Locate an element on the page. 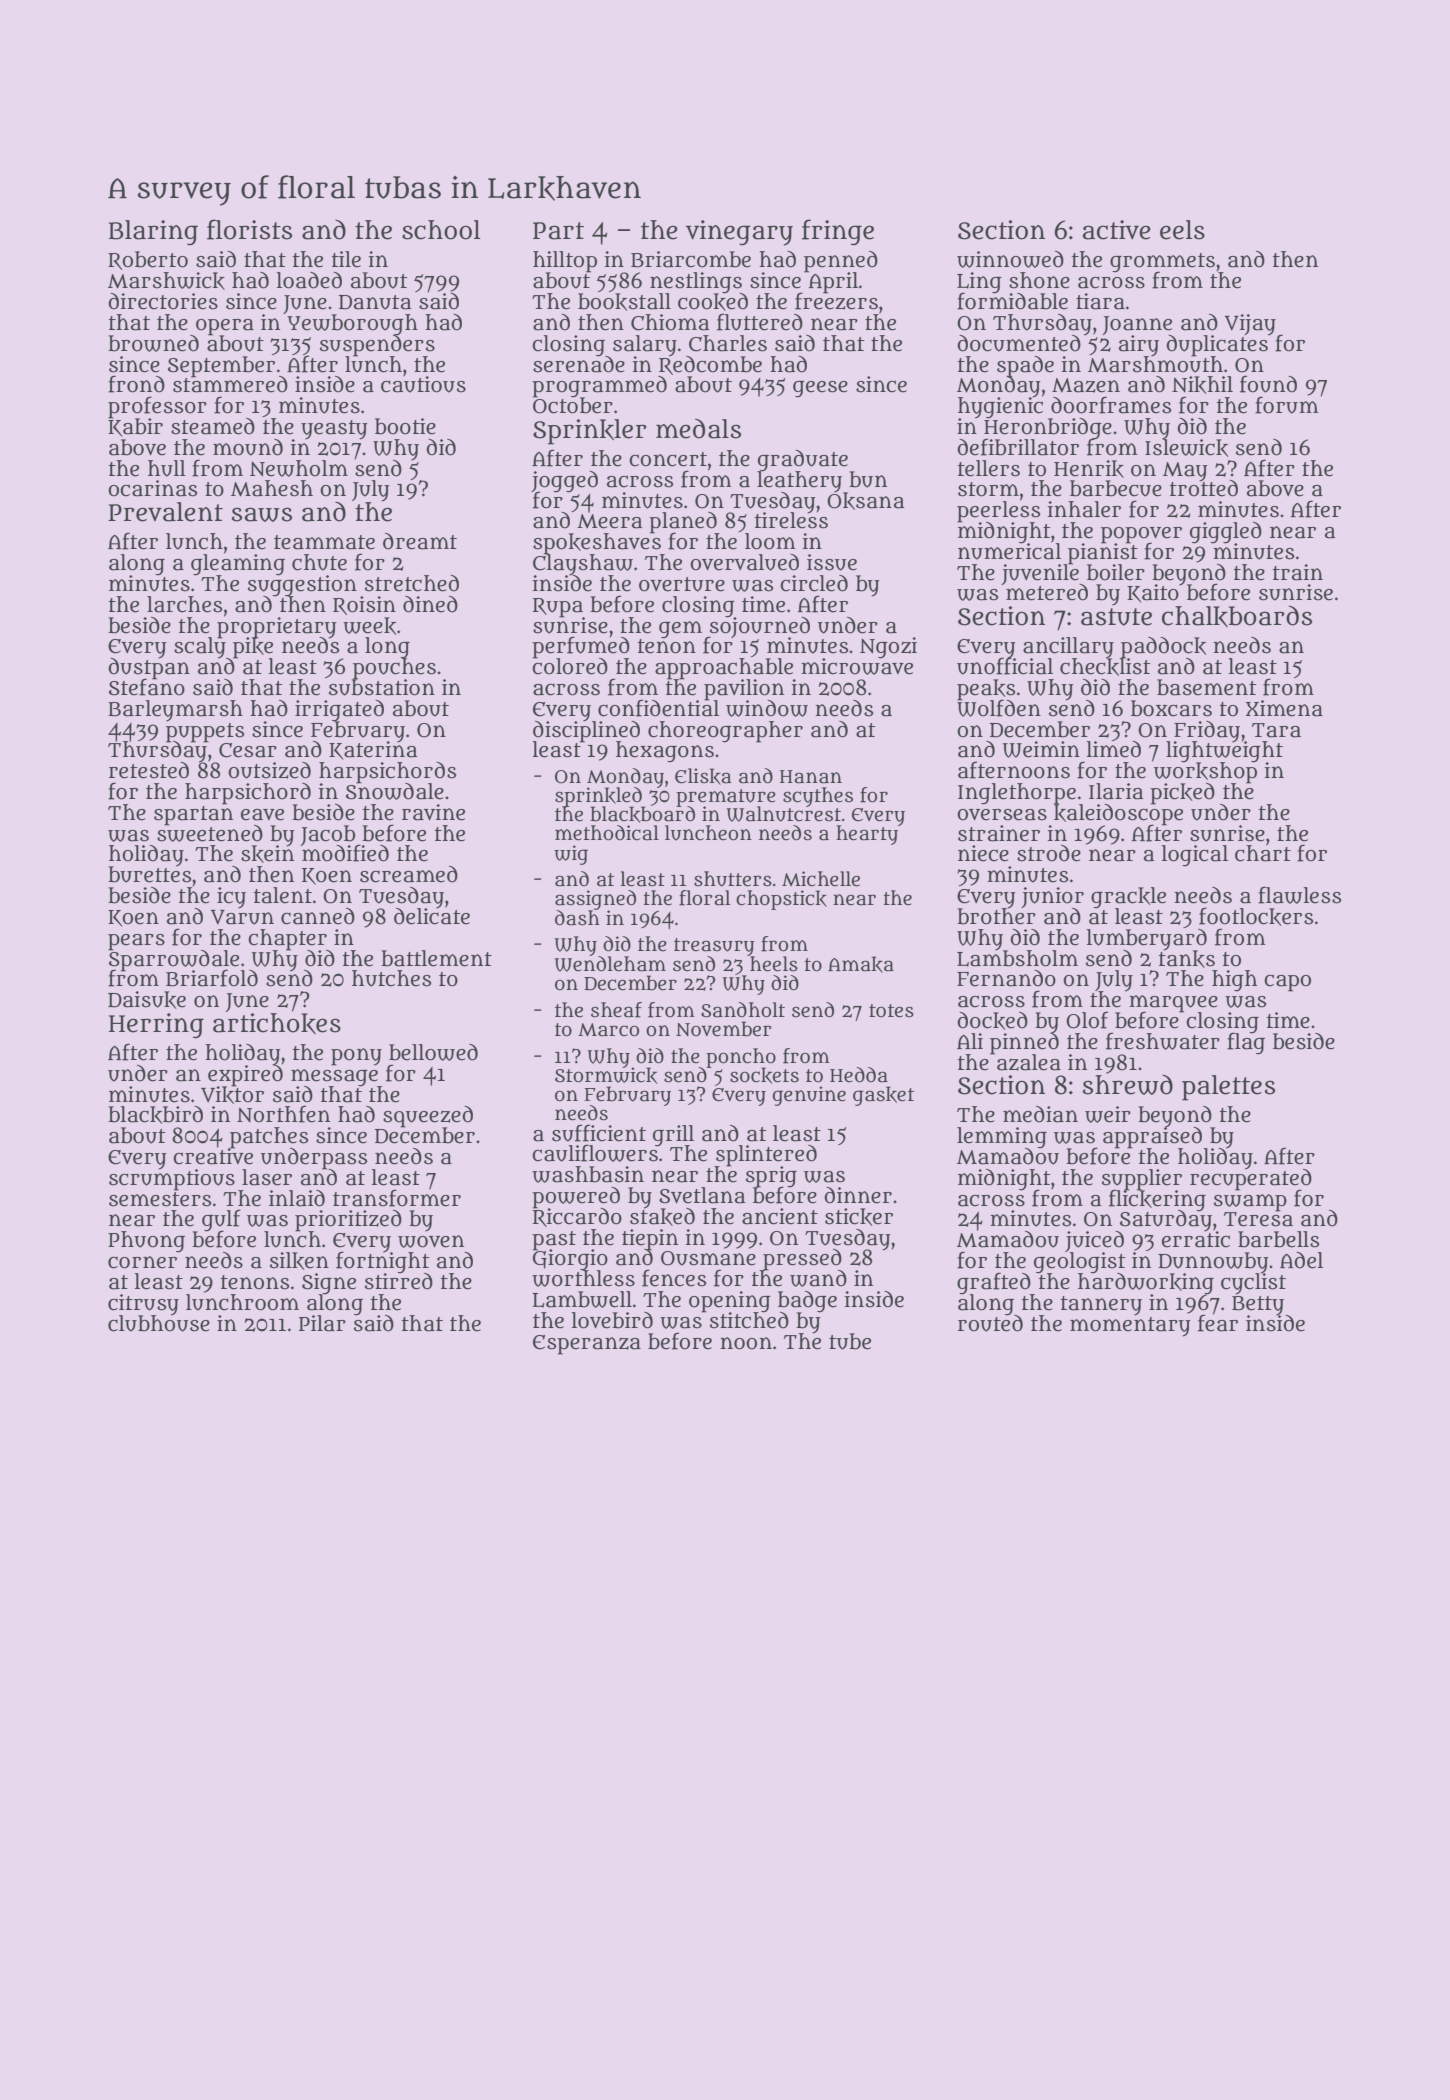  active is located at coordinates (1117, 230).
